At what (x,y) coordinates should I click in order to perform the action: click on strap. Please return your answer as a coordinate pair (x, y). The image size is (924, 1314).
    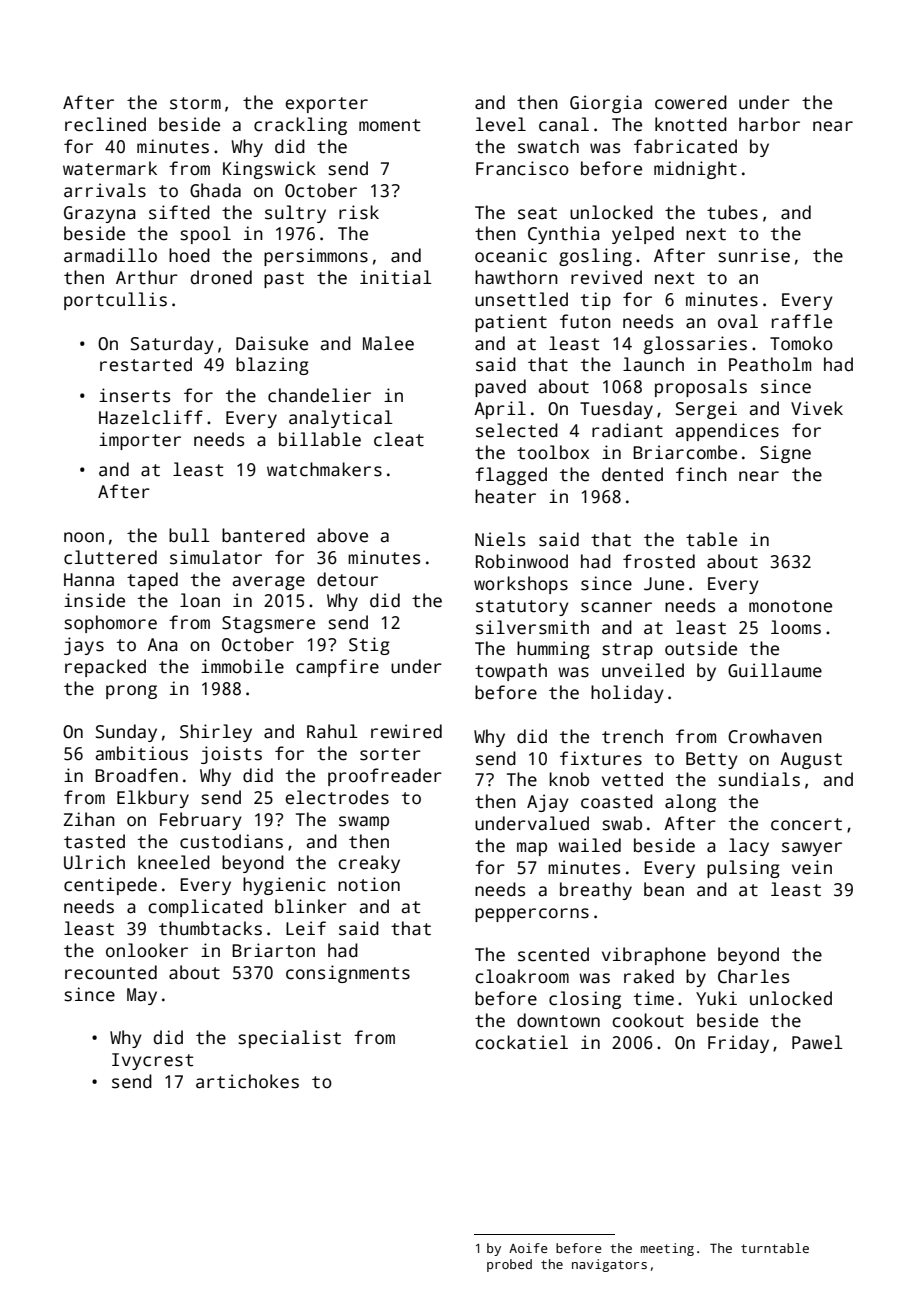
    Looking at the image, I should click on (627, 651).
